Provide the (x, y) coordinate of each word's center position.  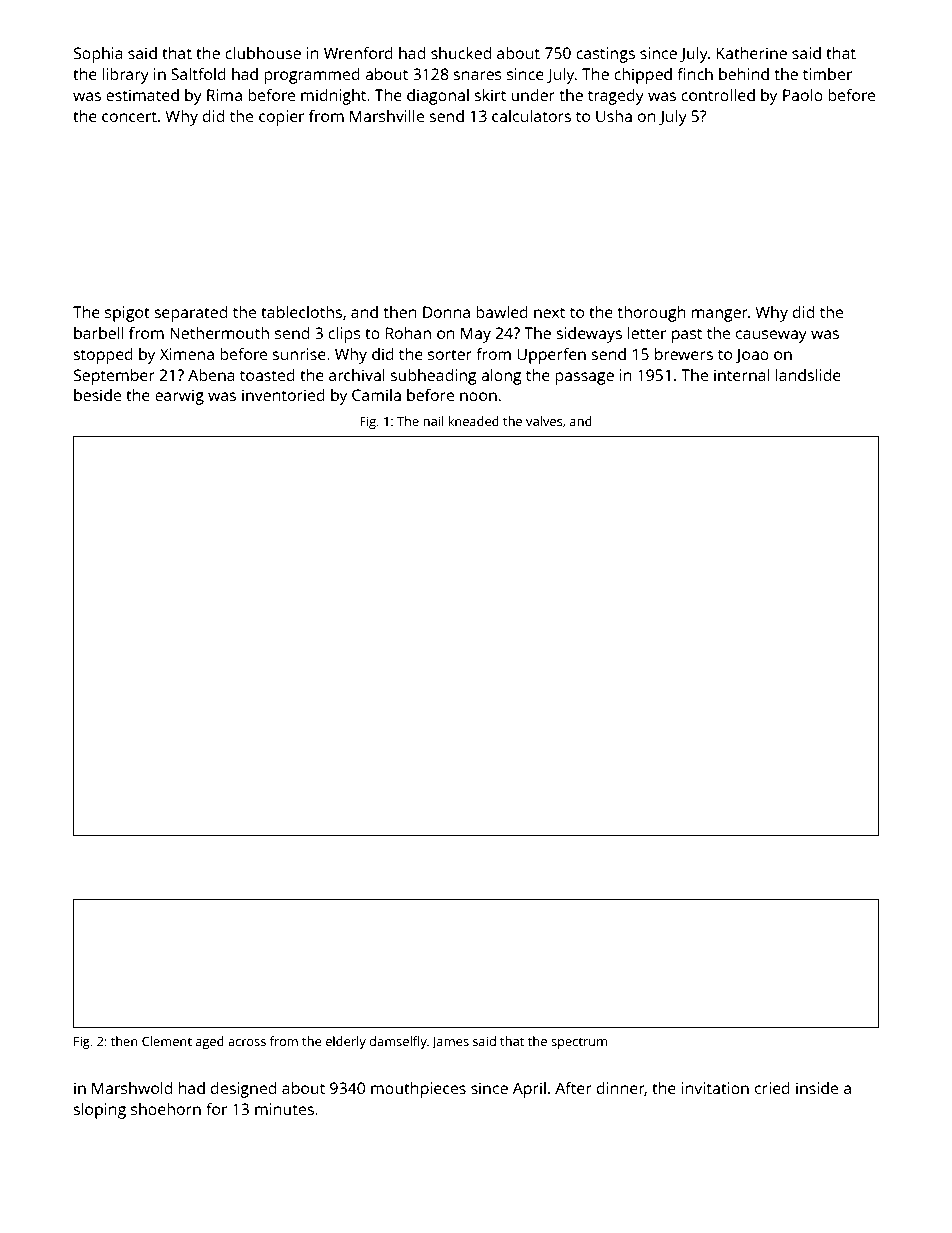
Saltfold (198, 74)
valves (544, 421)
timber (827, 74)
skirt (490, 95)
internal (741, 375)
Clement (167, 1041)
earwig (179, 397)
